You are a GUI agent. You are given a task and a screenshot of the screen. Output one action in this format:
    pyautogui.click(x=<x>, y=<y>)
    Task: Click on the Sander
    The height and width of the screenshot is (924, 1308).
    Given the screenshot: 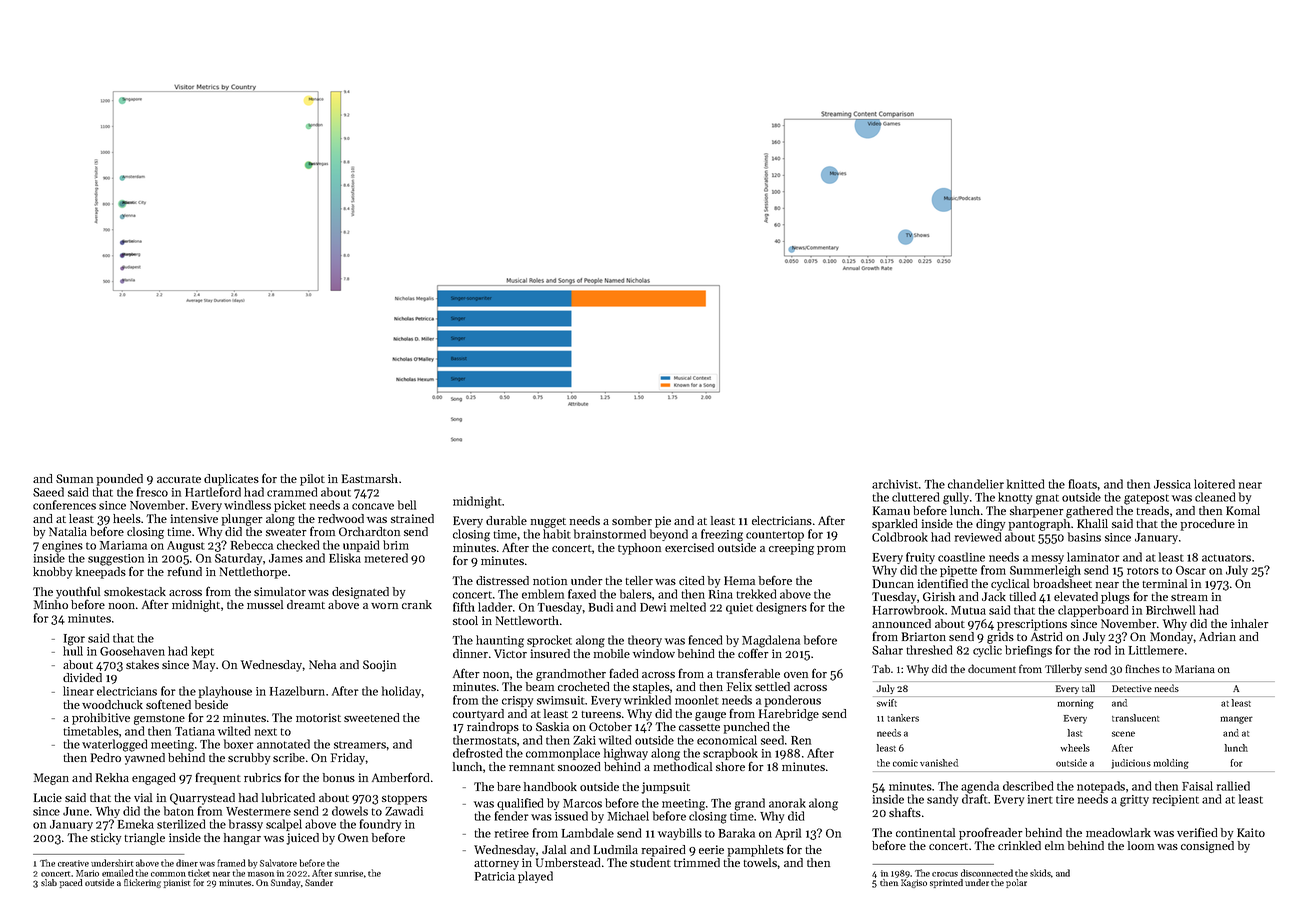 What is the action you would take?
    pyautogui.click(x=319, y=882)
